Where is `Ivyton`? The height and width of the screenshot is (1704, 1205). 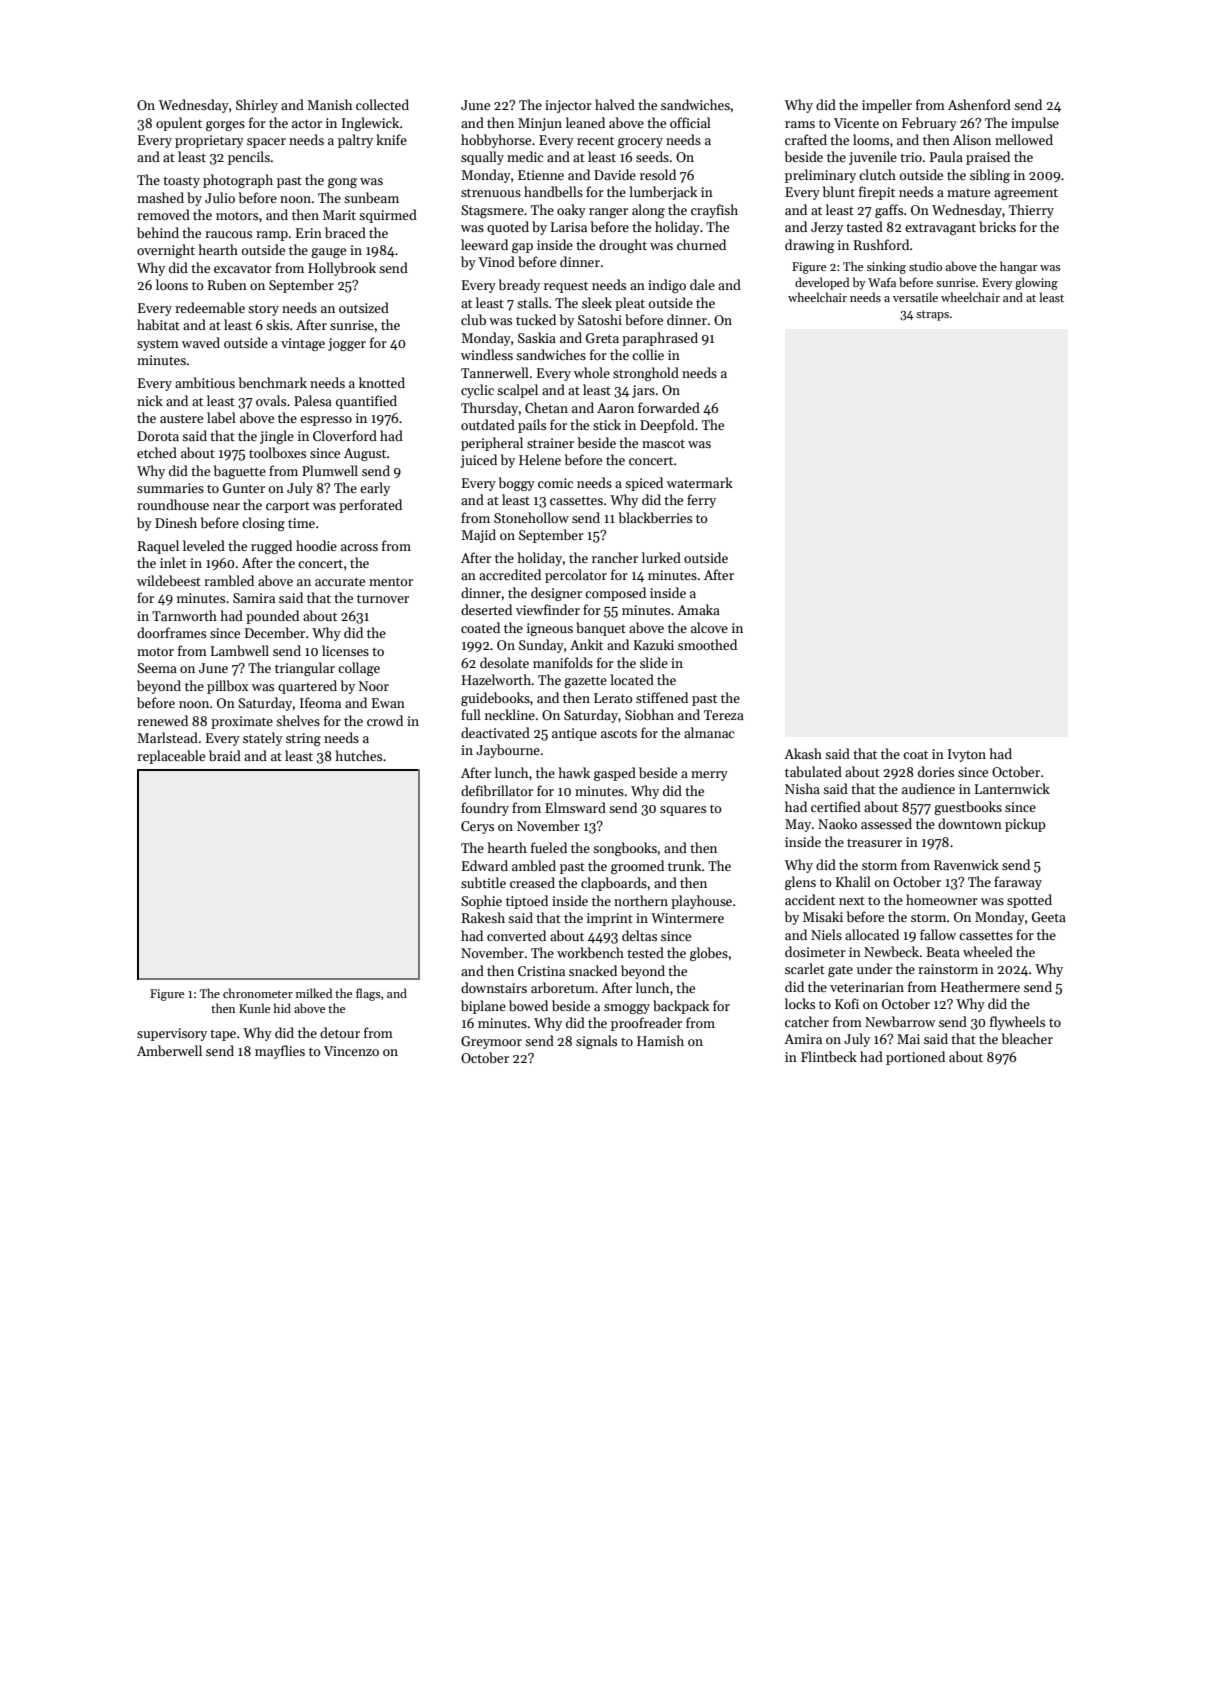
Ivyton is located at coordinates (967, 755).
